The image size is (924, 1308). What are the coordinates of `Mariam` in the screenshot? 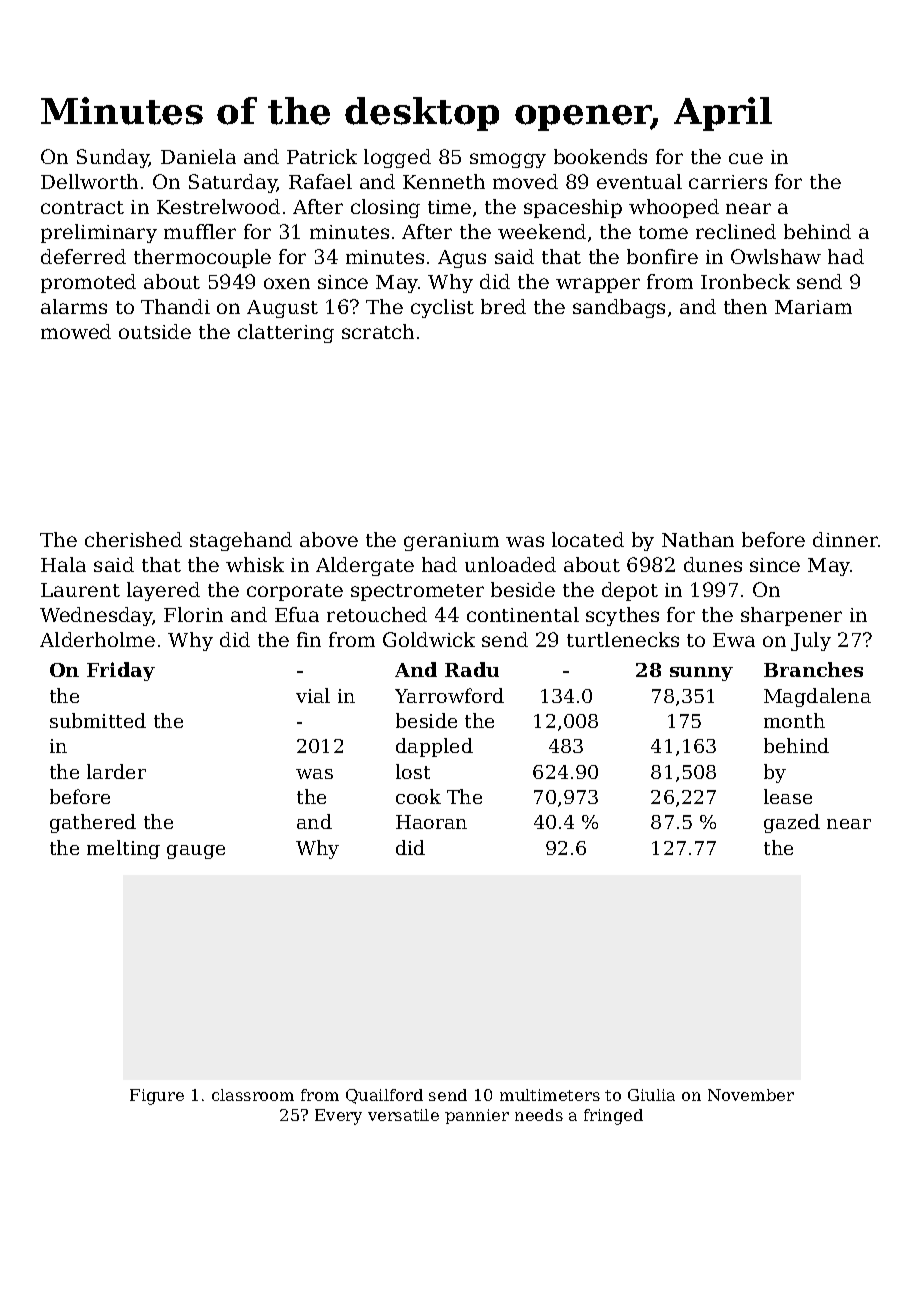 It's located at (813, 307).
